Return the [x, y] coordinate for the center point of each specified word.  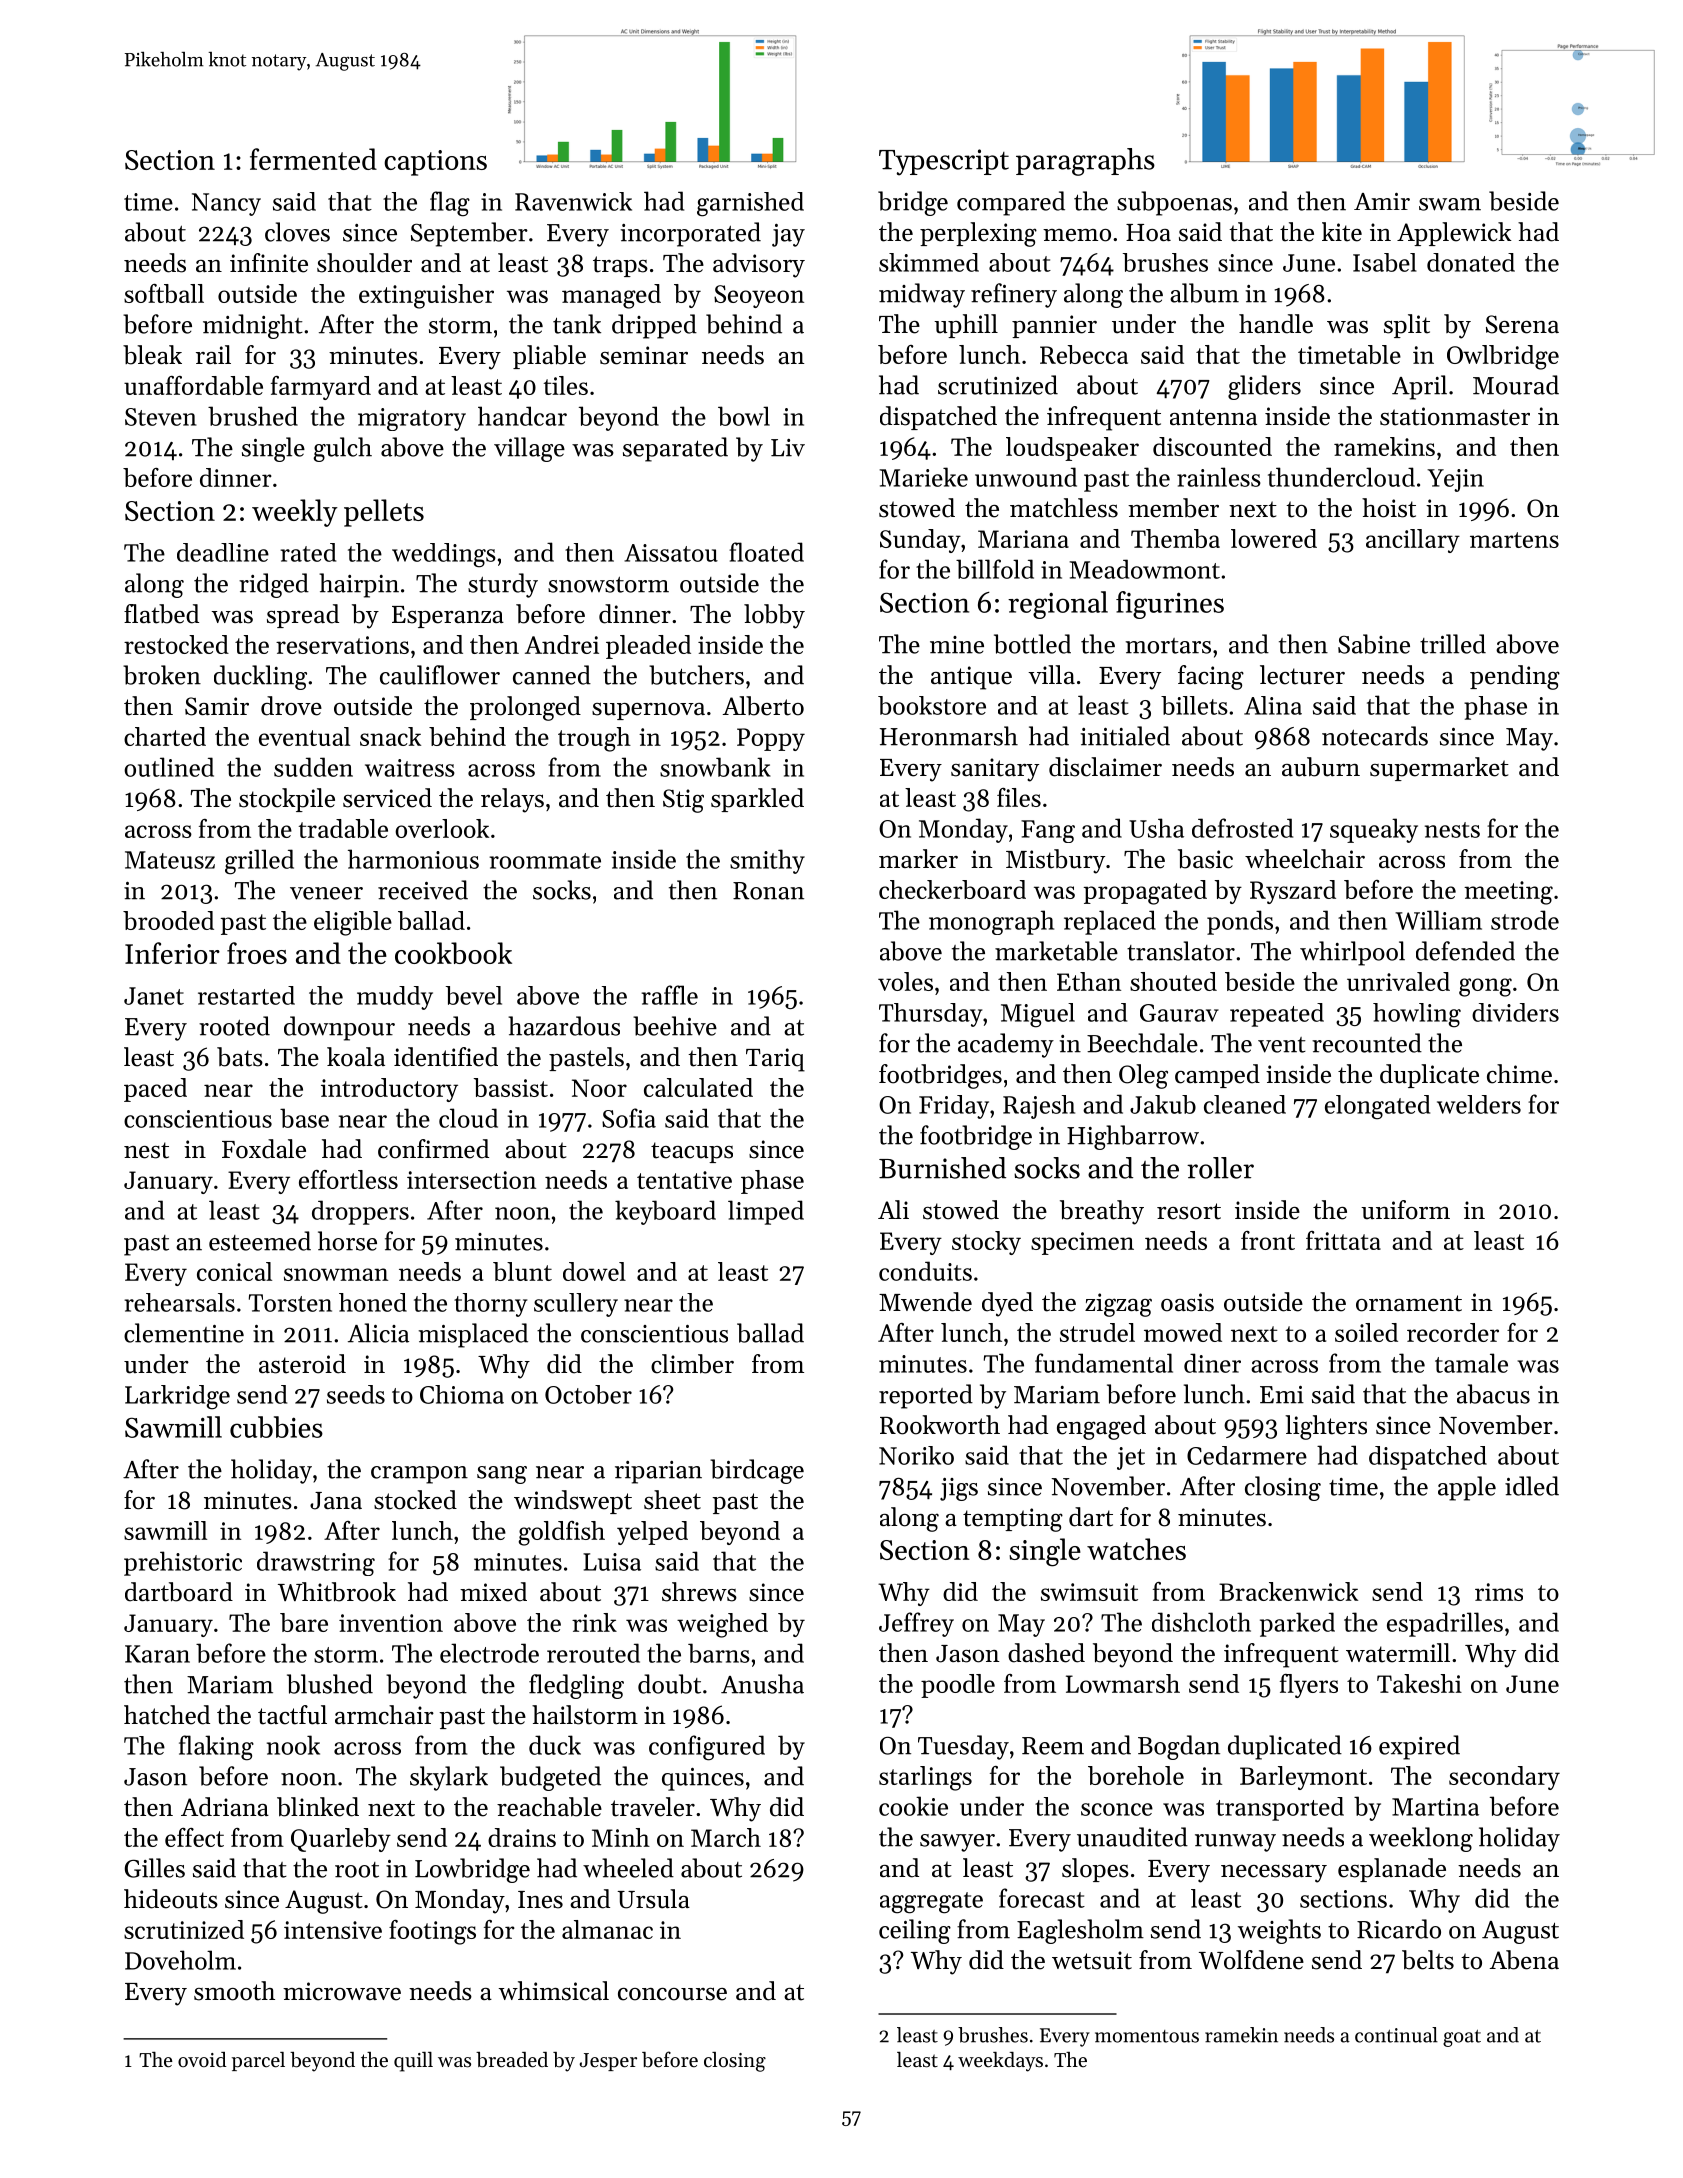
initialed [1125, 736]
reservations [342, 645]
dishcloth [1201, 1622]
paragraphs [1085, 162]
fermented [313, 159]
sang [502, 1475]
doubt [669, 1684]
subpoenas [1174, 203]
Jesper [608, 2062]
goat [1462, 2038]
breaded [512, 2060]
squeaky [1374, 830]
